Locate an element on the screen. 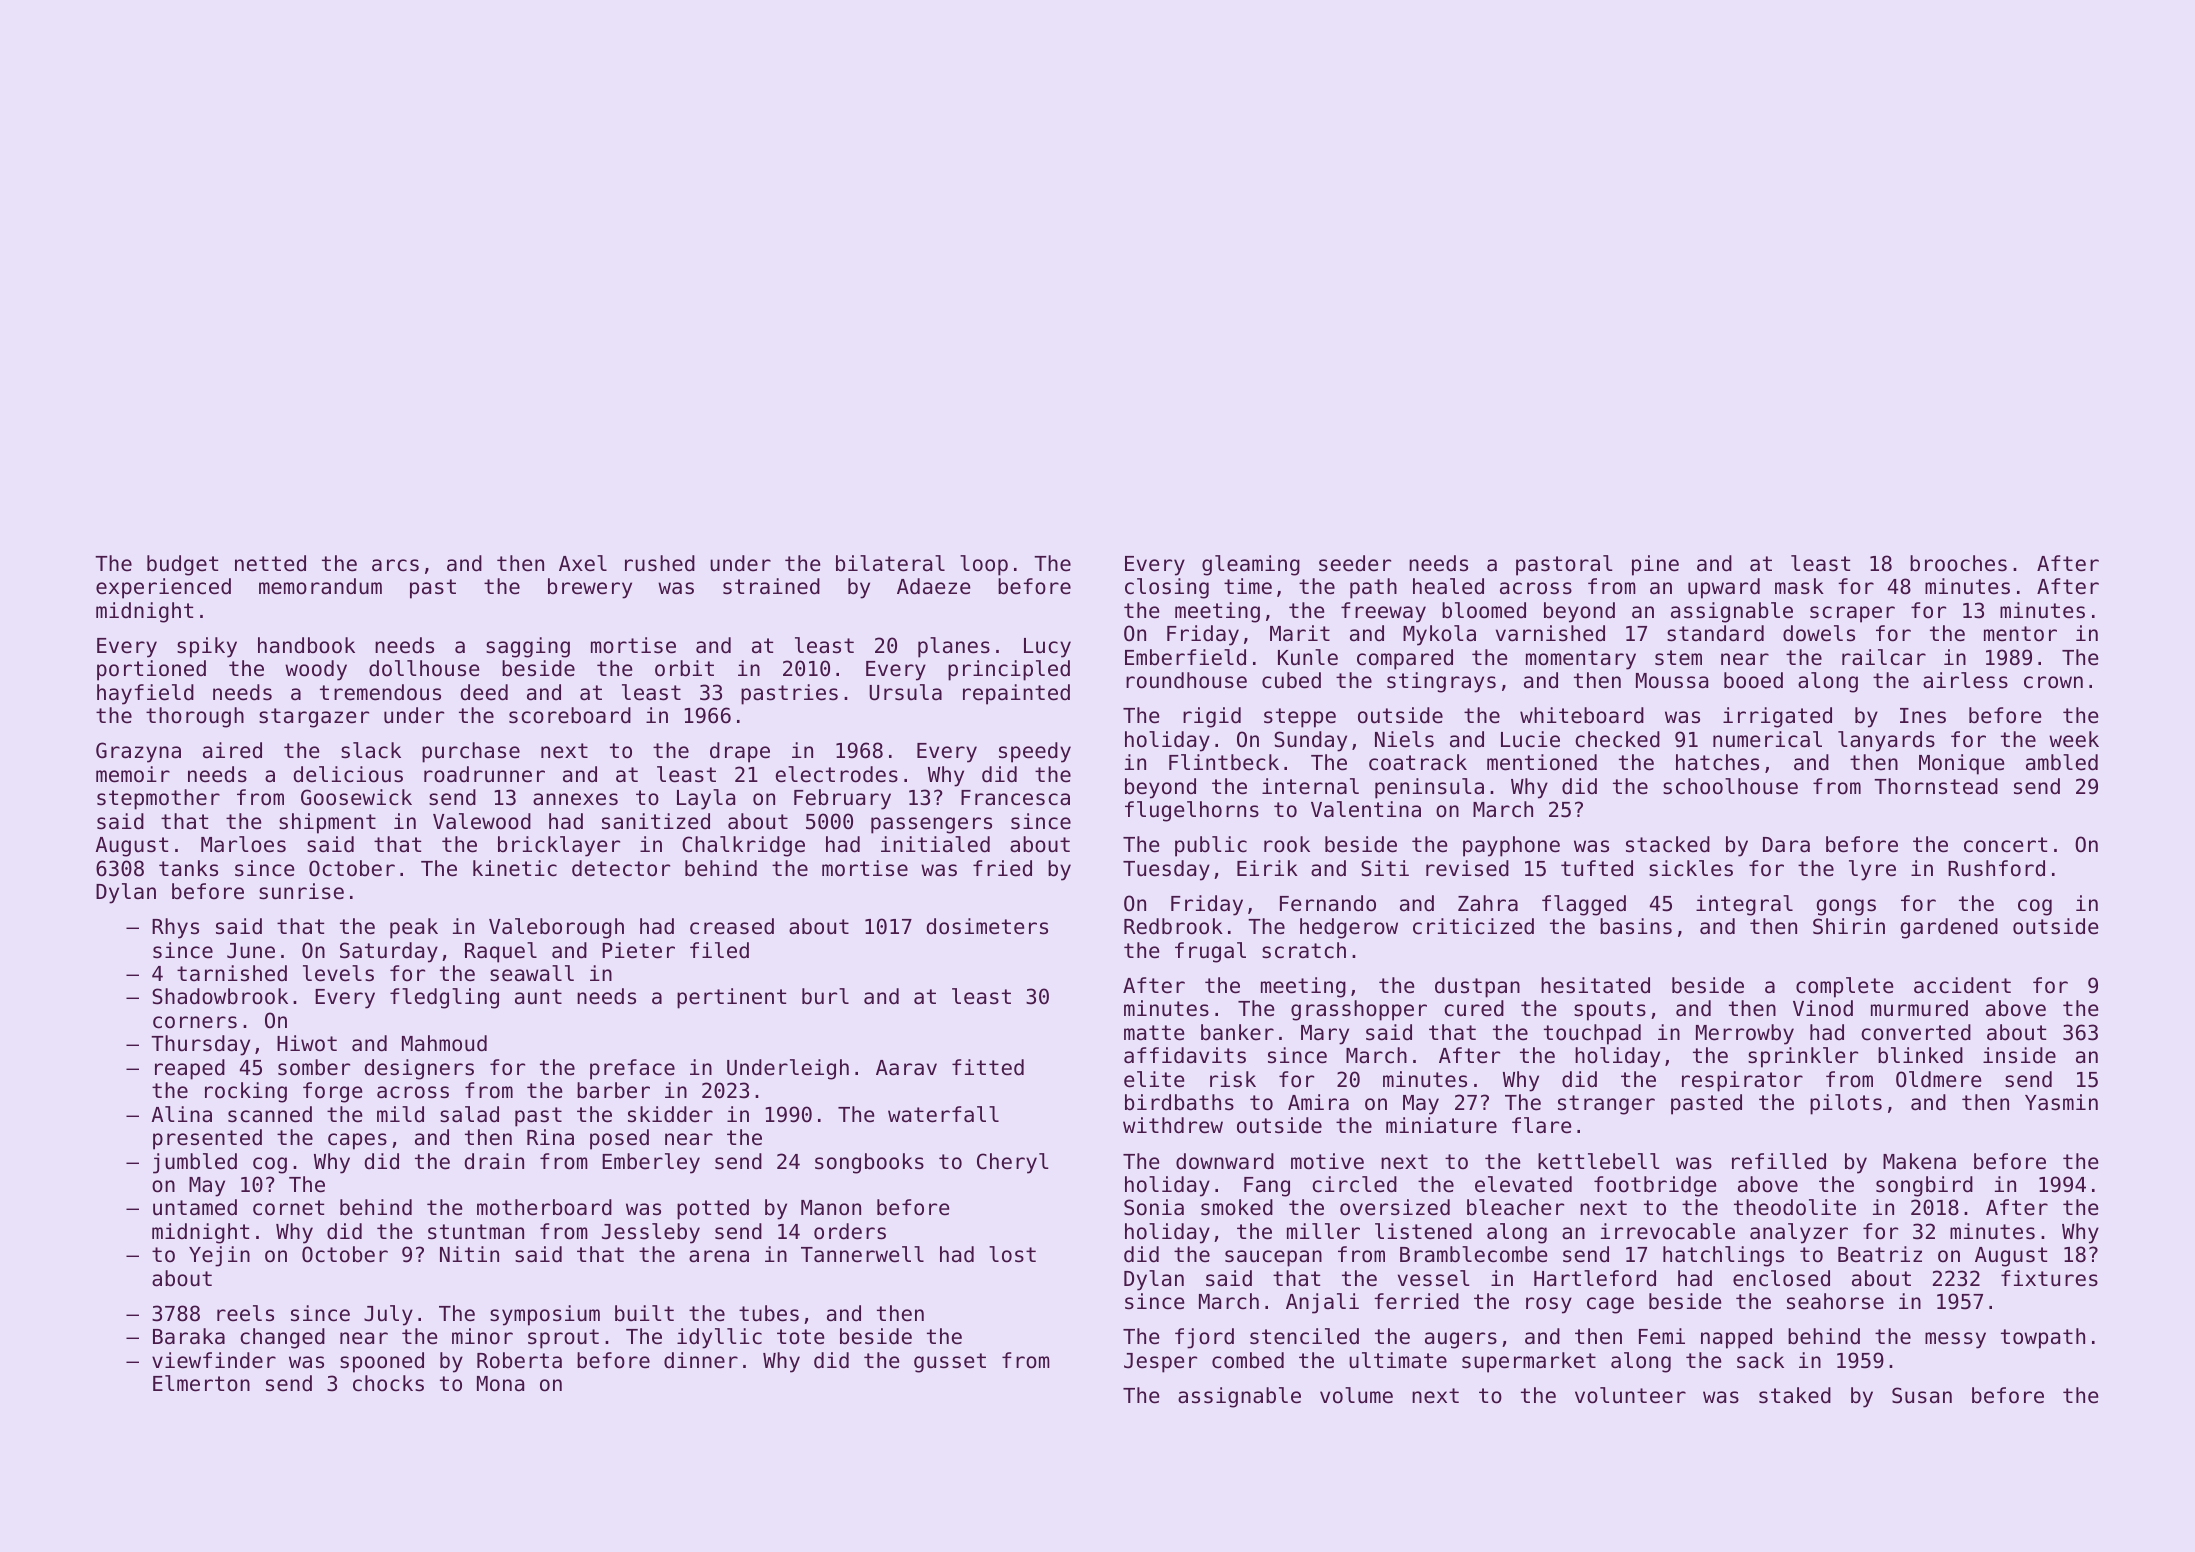  basins is located at coordinates (1636, 926).
